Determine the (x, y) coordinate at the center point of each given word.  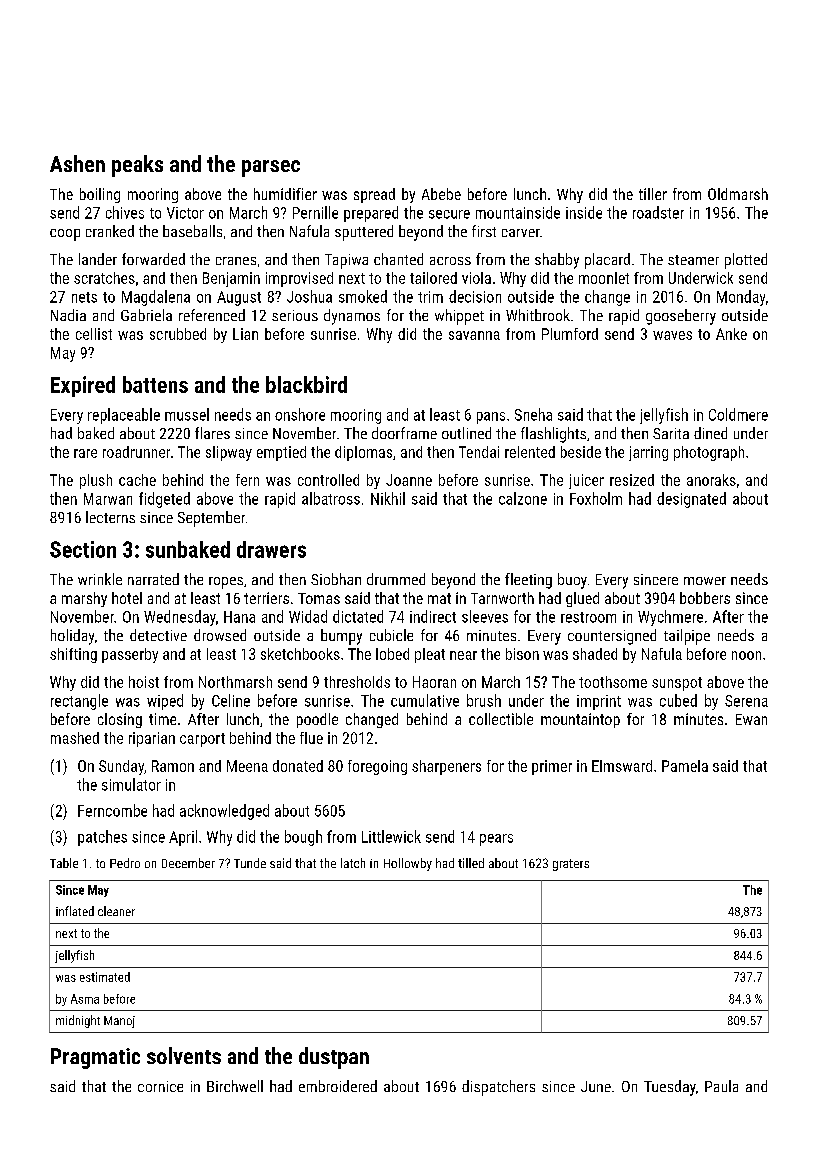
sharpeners (446, 767)
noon (746, 655)
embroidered (338, 1086)
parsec (271, 168)
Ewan (751, 719)
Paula (721, 1086)
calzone (523, 498)
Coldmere (738, 414)
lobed (392, 654)
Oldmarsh (738, 194)
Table (64, 863)
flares (212, 433)
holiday (72, 637)
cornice (160, 1086)
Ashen (77, 163)
